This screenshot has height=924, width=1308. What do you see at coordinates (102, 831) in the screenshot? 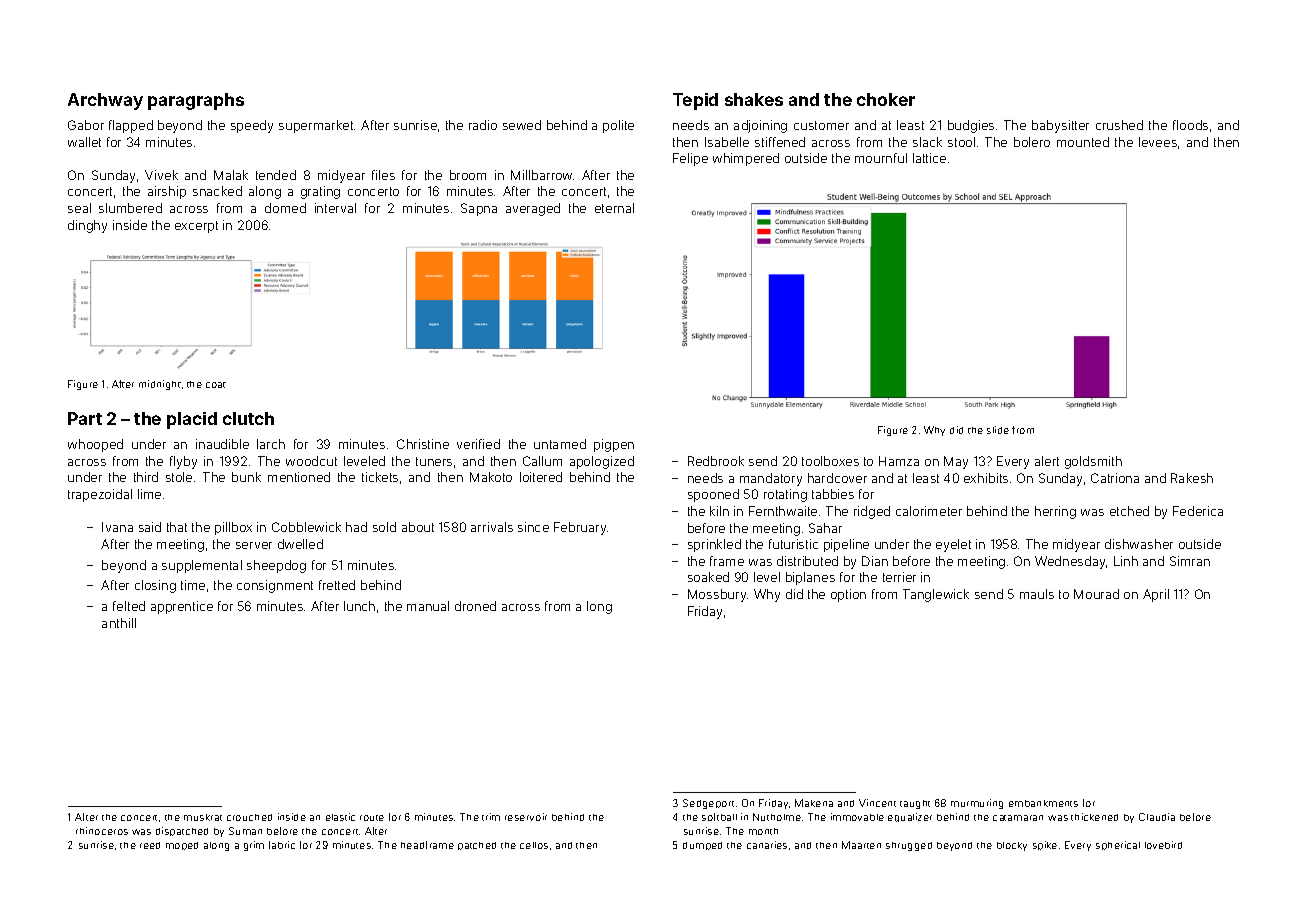
I see `rhinoceros` at bounding box center [102, 831].
